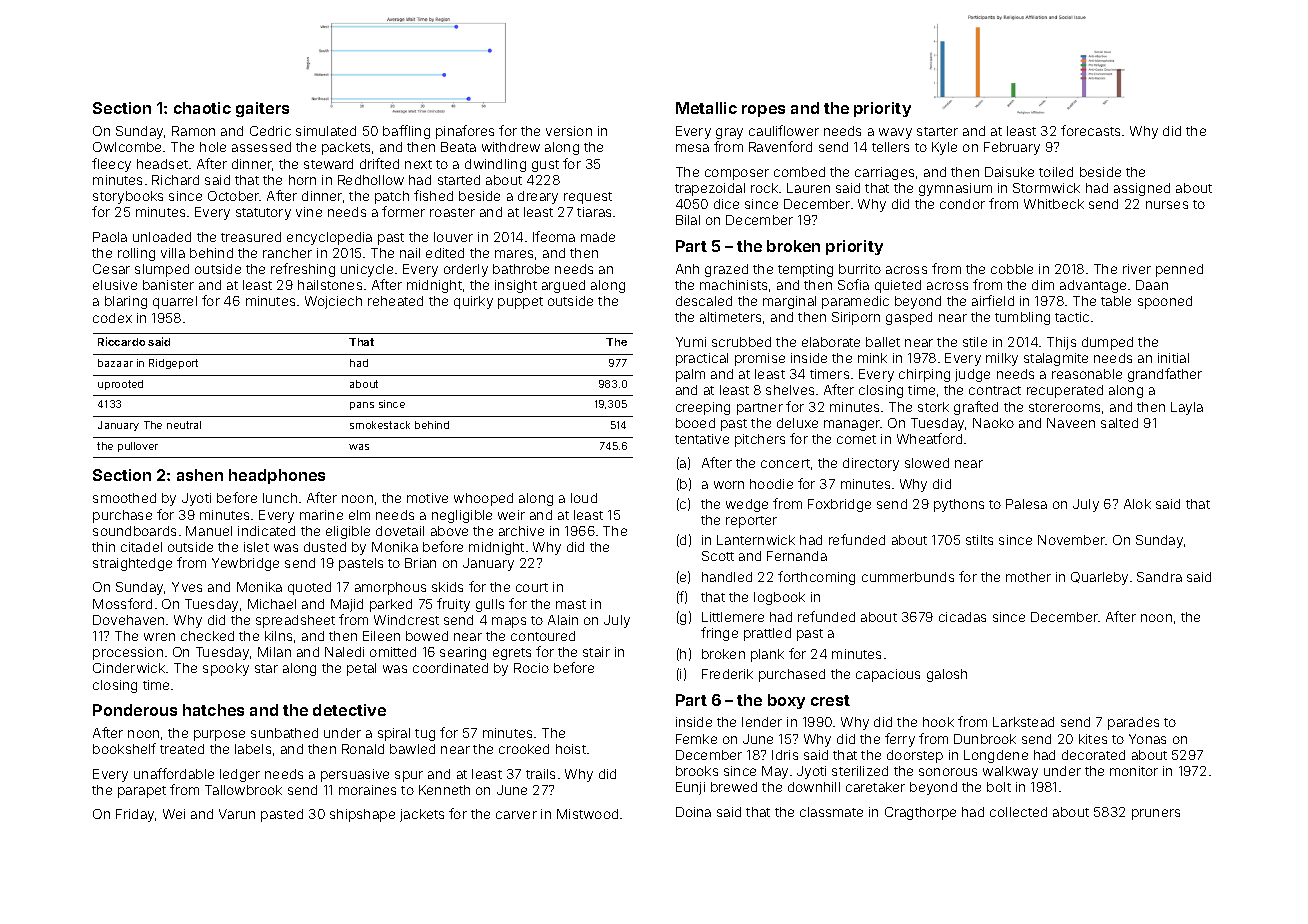 This image has height=924, width=1308. I want to click on stork, so click(933, 407).
